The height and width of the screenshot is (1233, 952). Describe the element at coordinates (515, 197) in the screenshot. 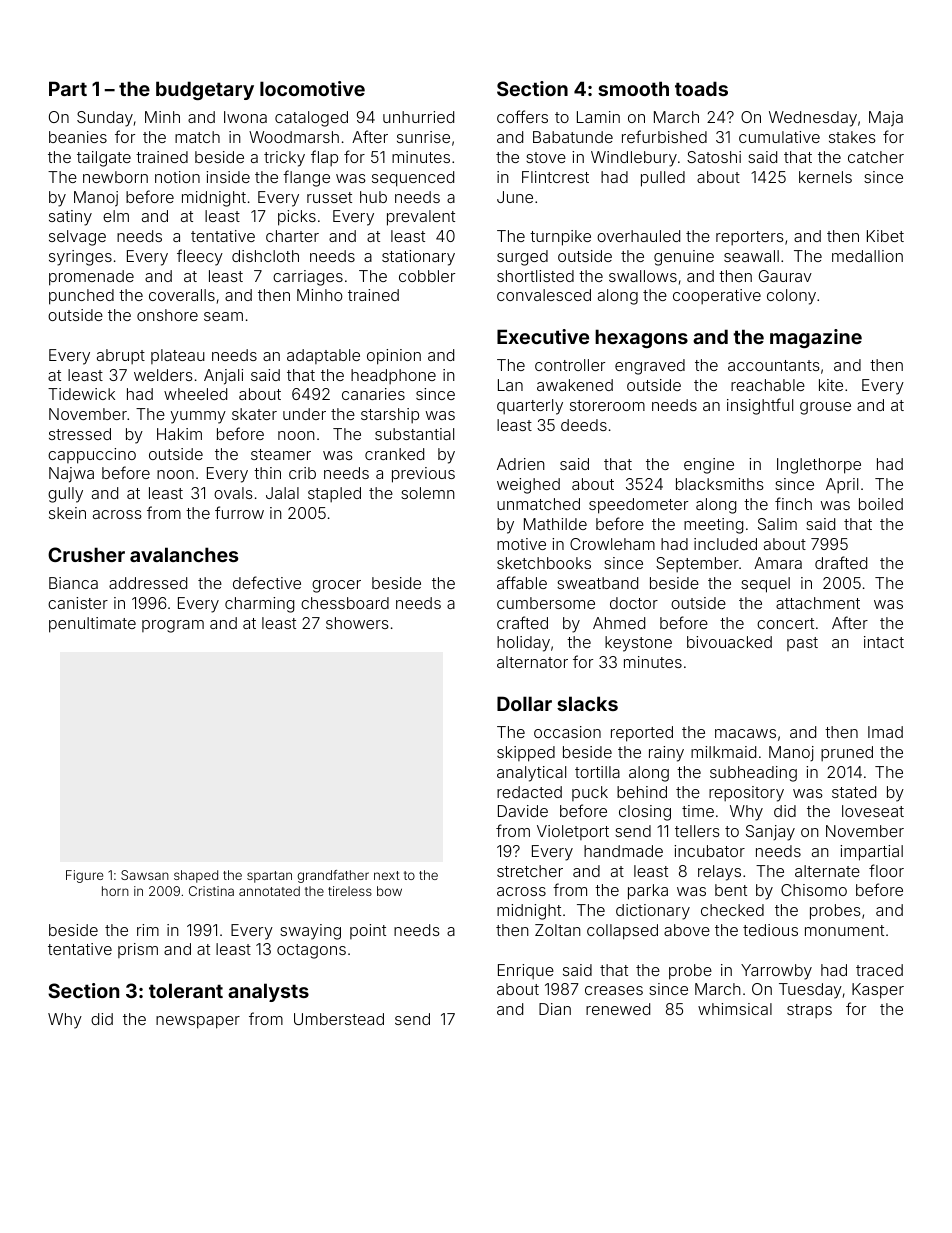

I see `June` at that location.
